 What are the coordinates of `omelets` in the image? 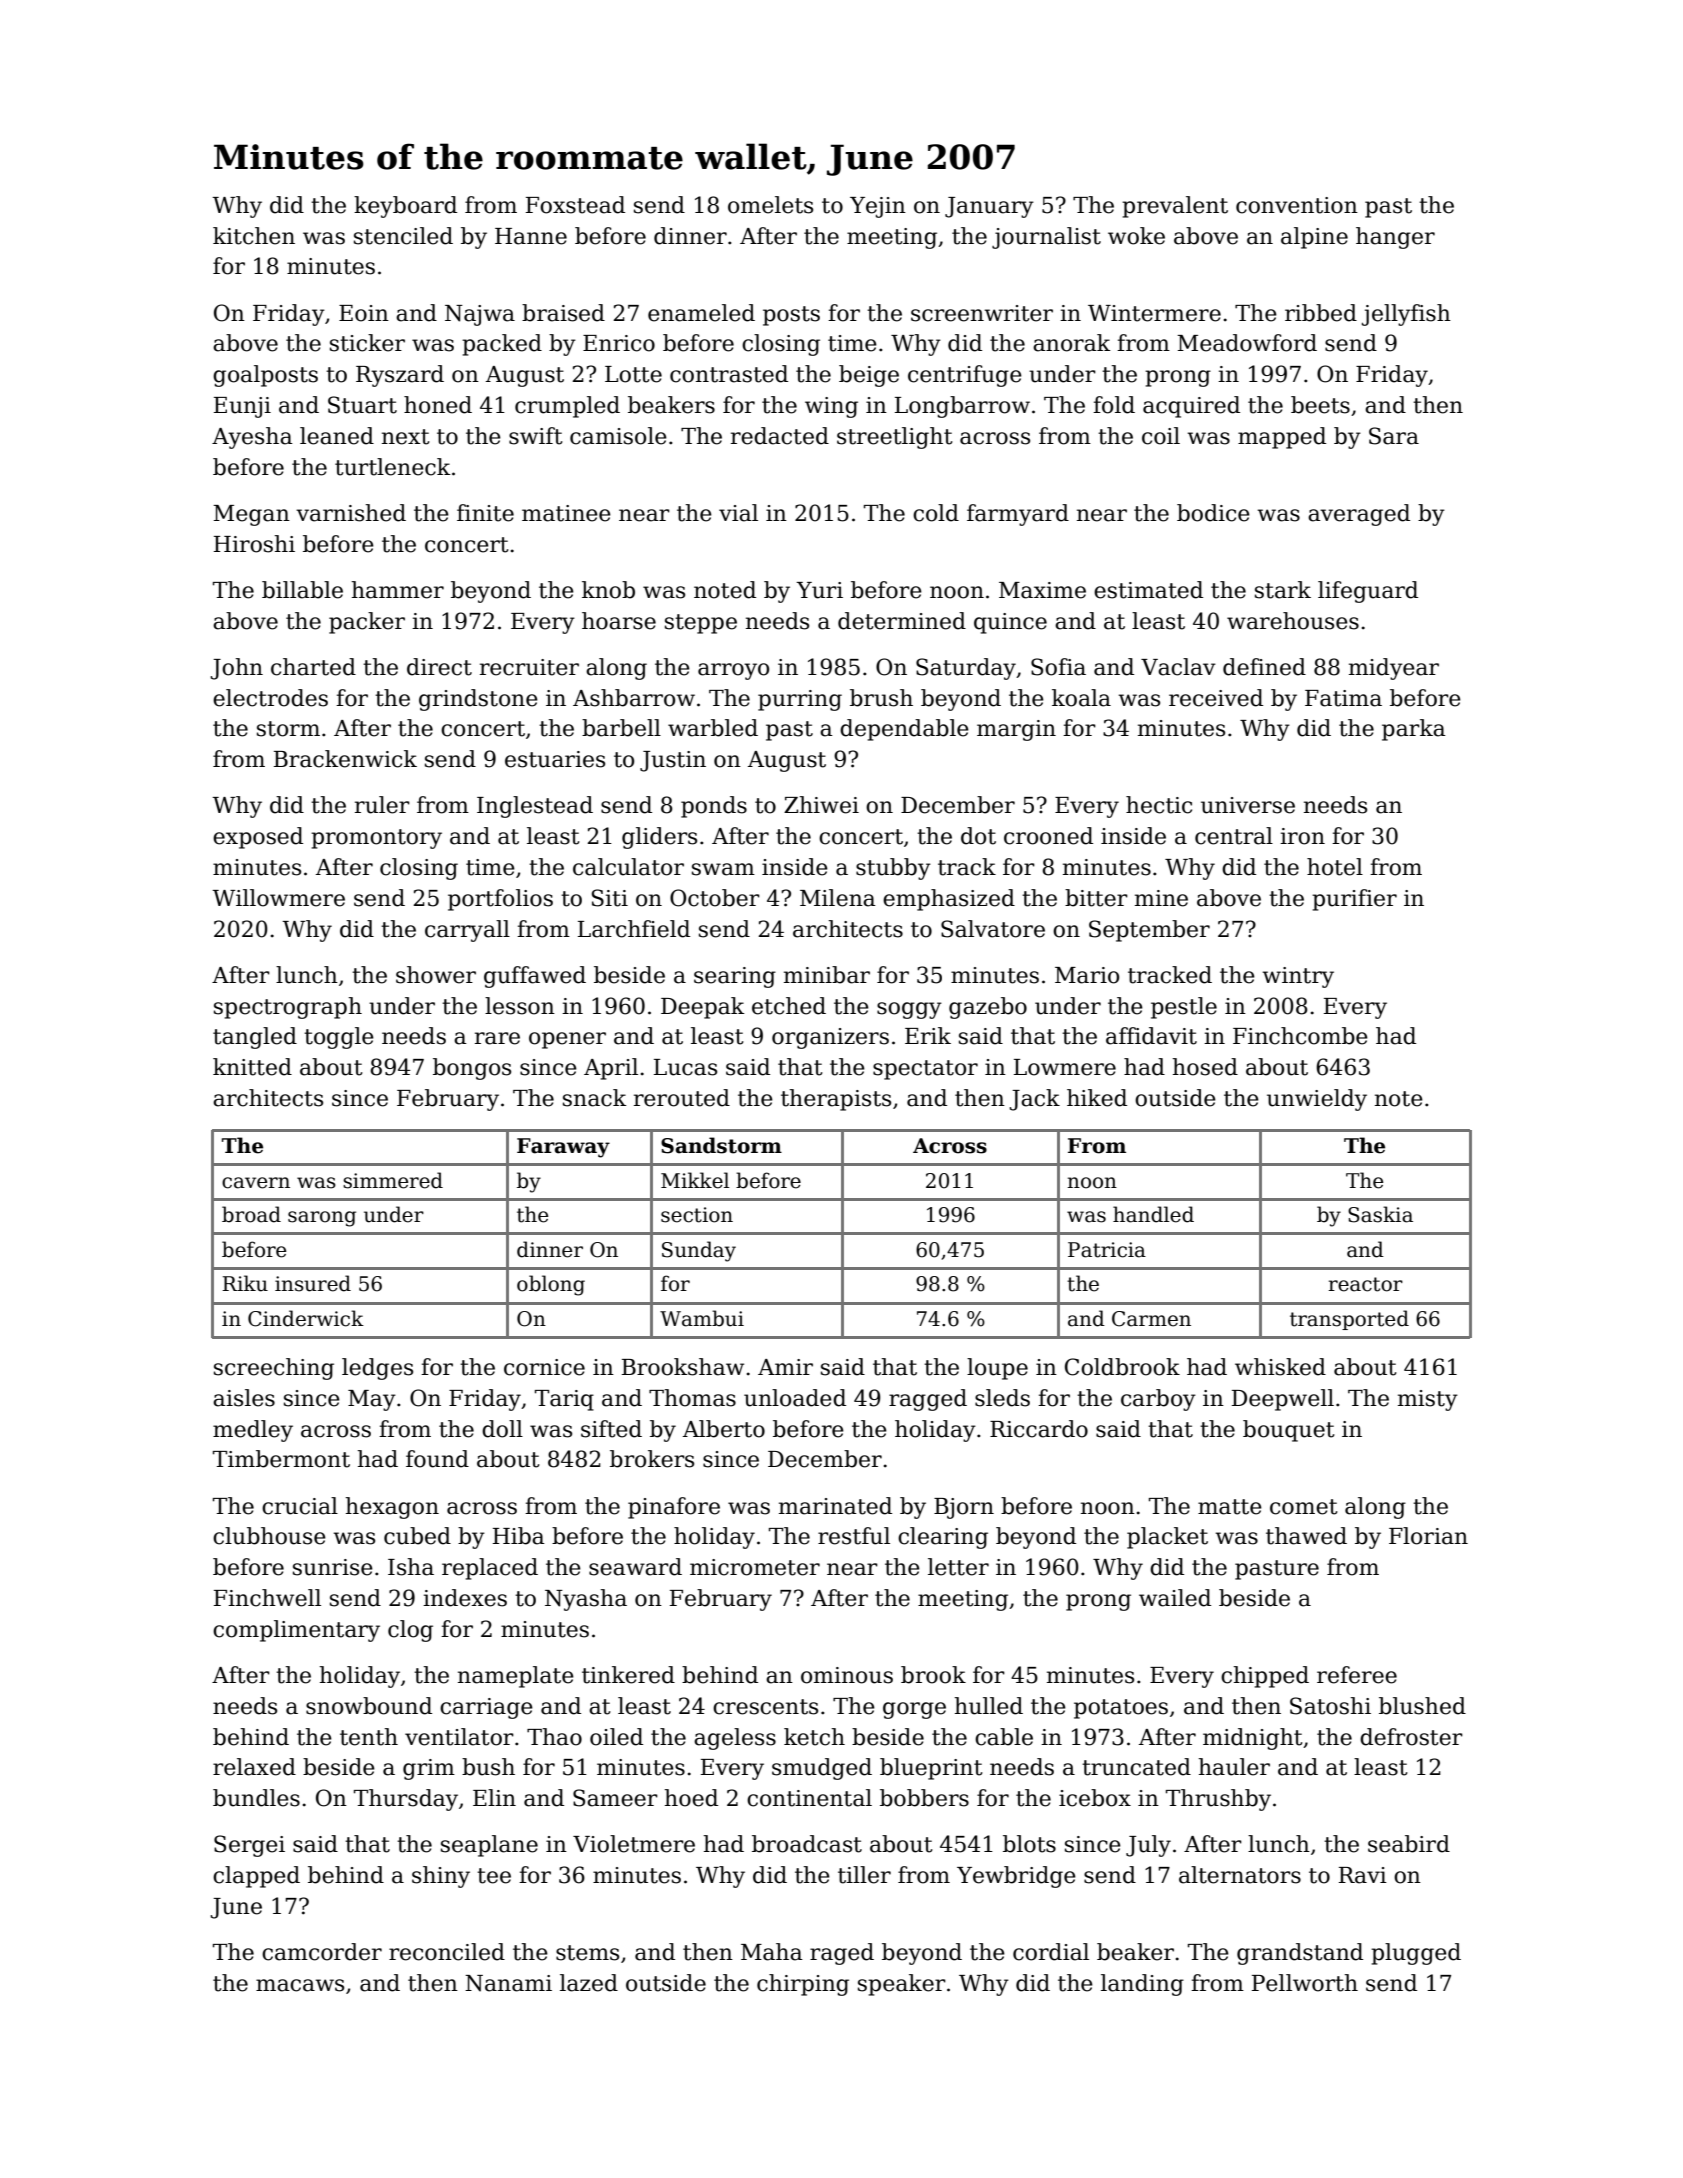 It's located at (770, 205).
